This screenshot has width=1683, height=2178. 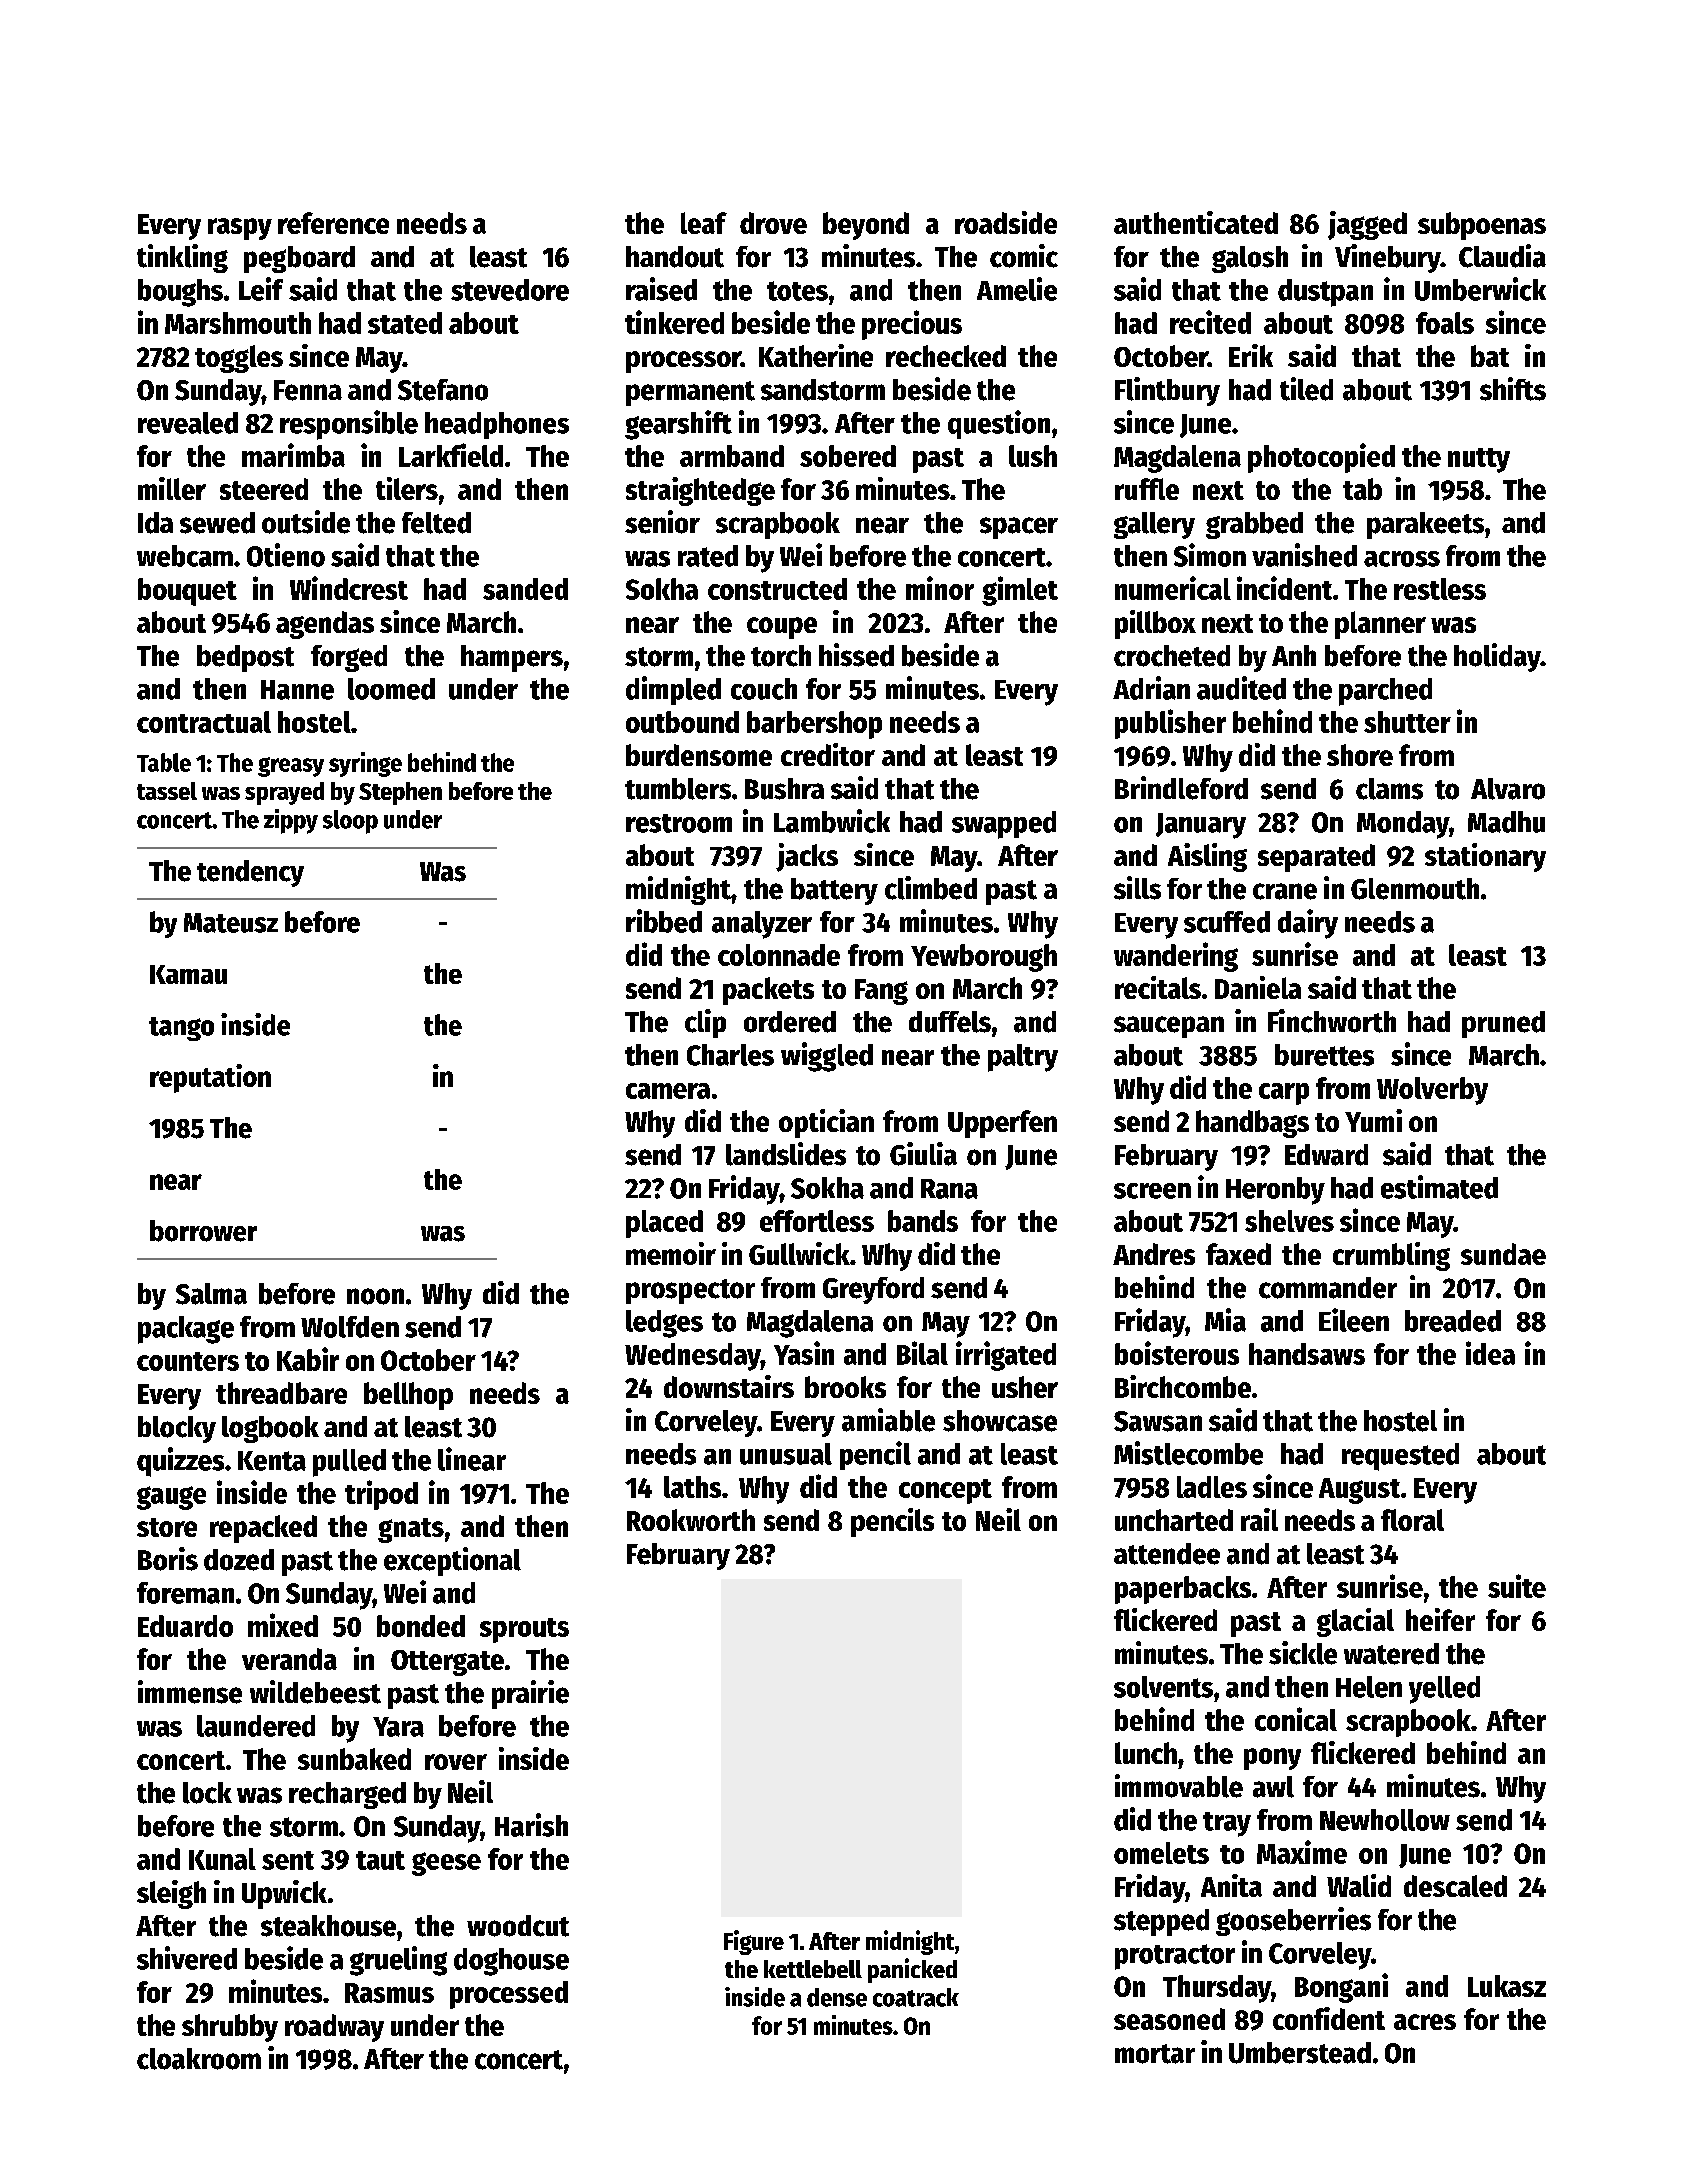 I want to click on totes, so click(x=797, y=291).
